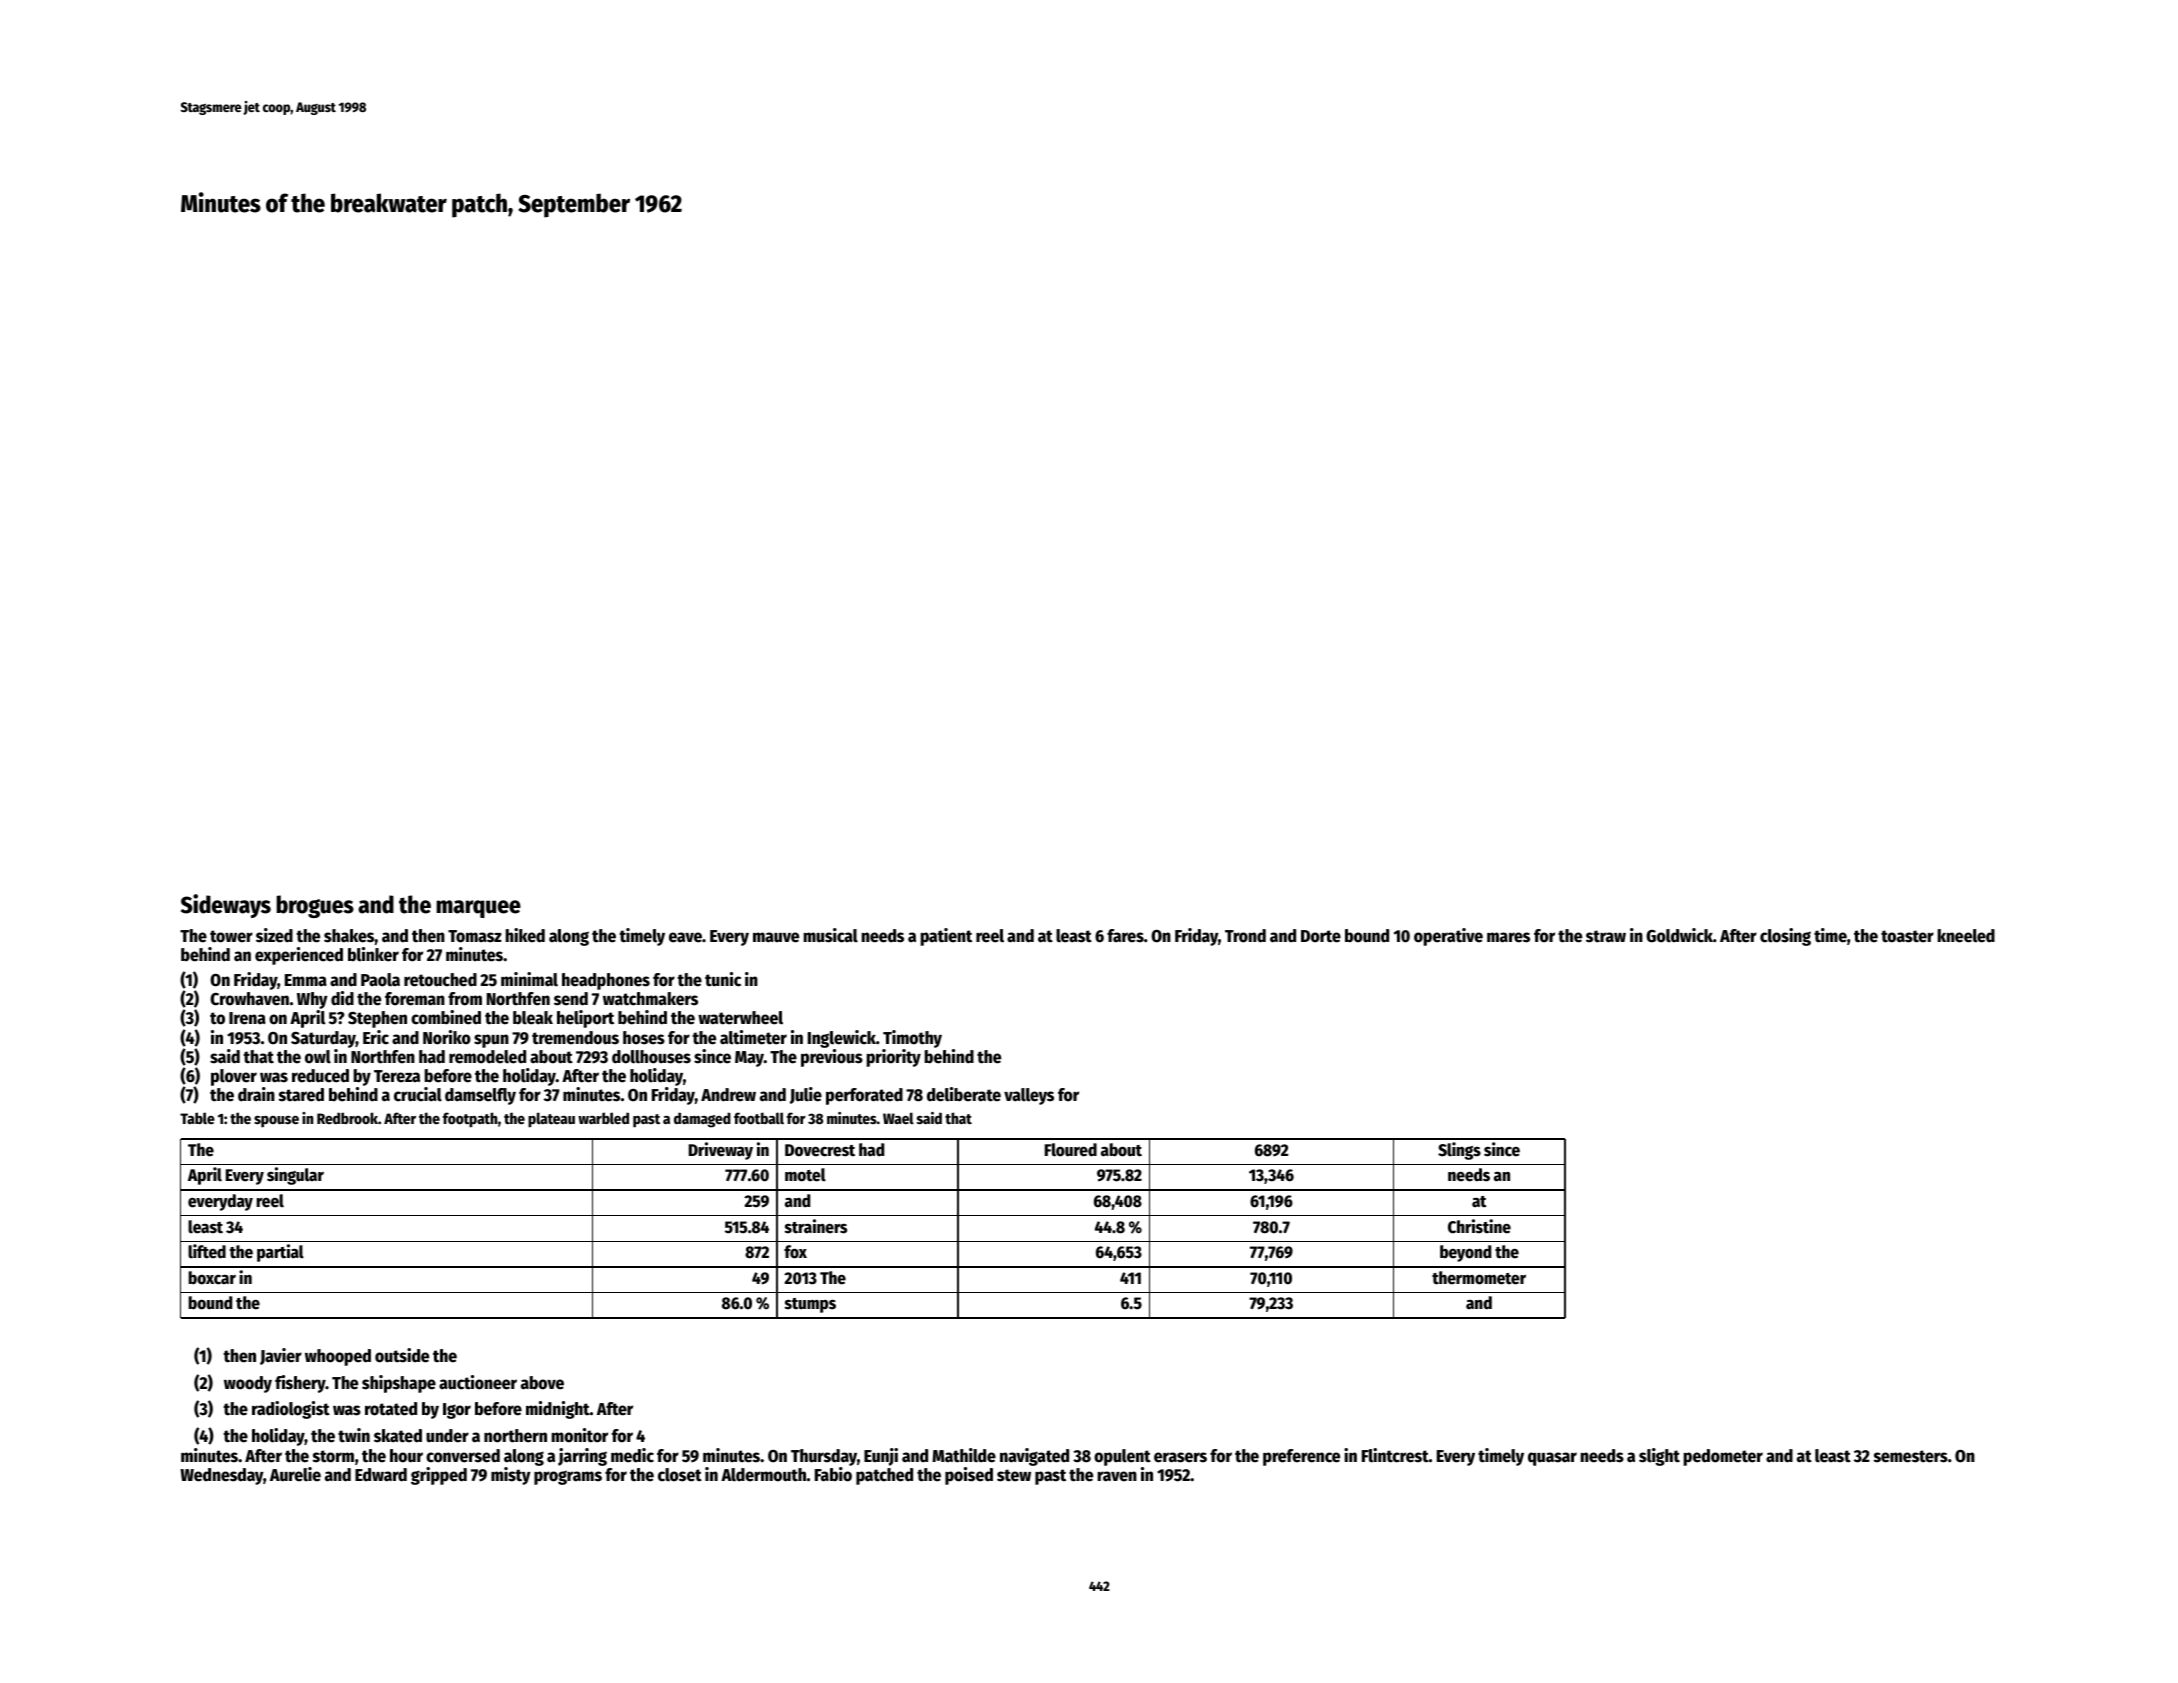  Describe the element at coordinates (197, 1118) in the screenshot. I see `Table` at that location.
